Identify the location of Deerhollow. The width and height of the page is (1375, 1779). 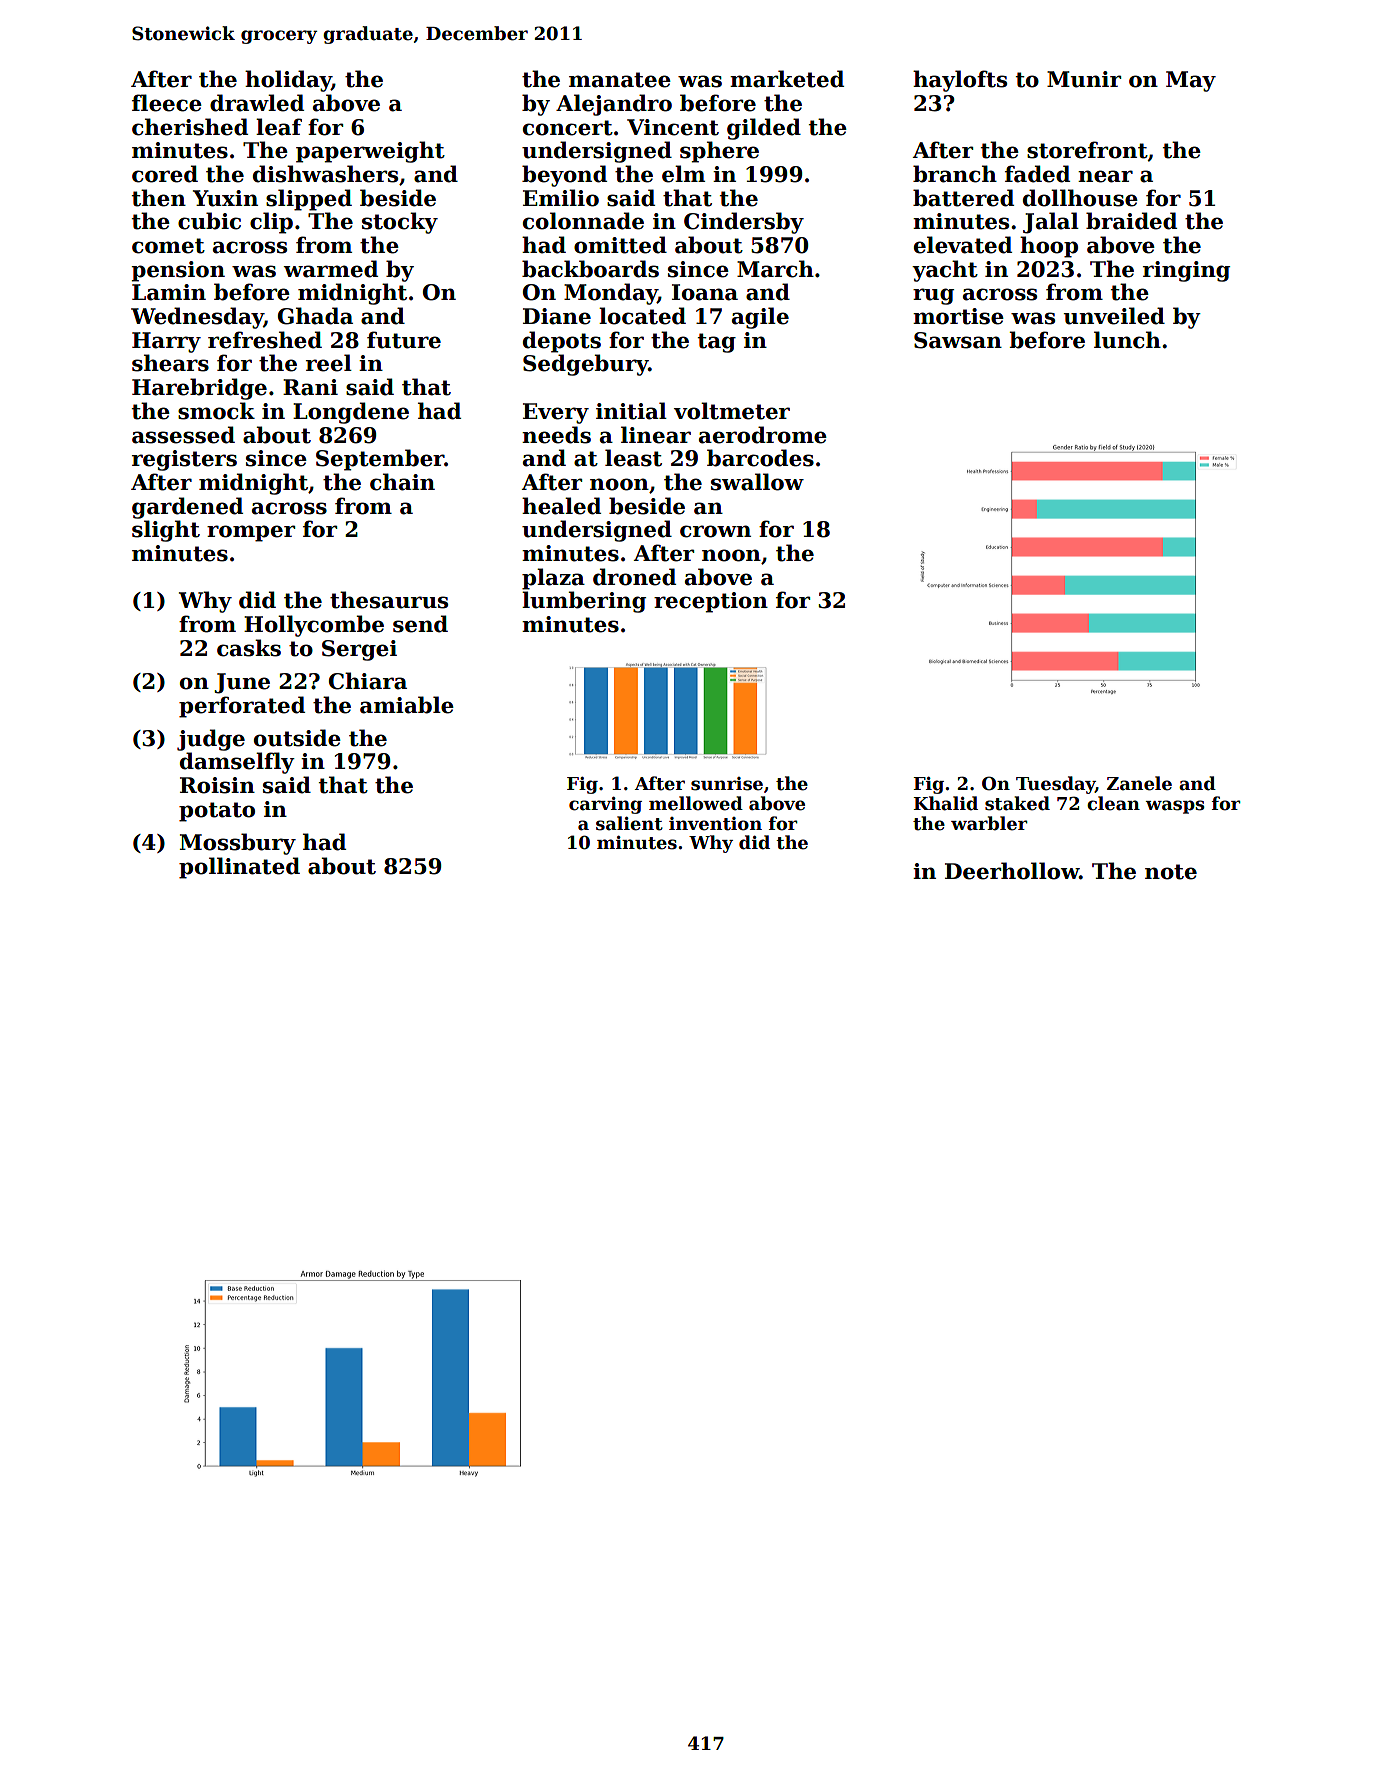
(1012, 871).
